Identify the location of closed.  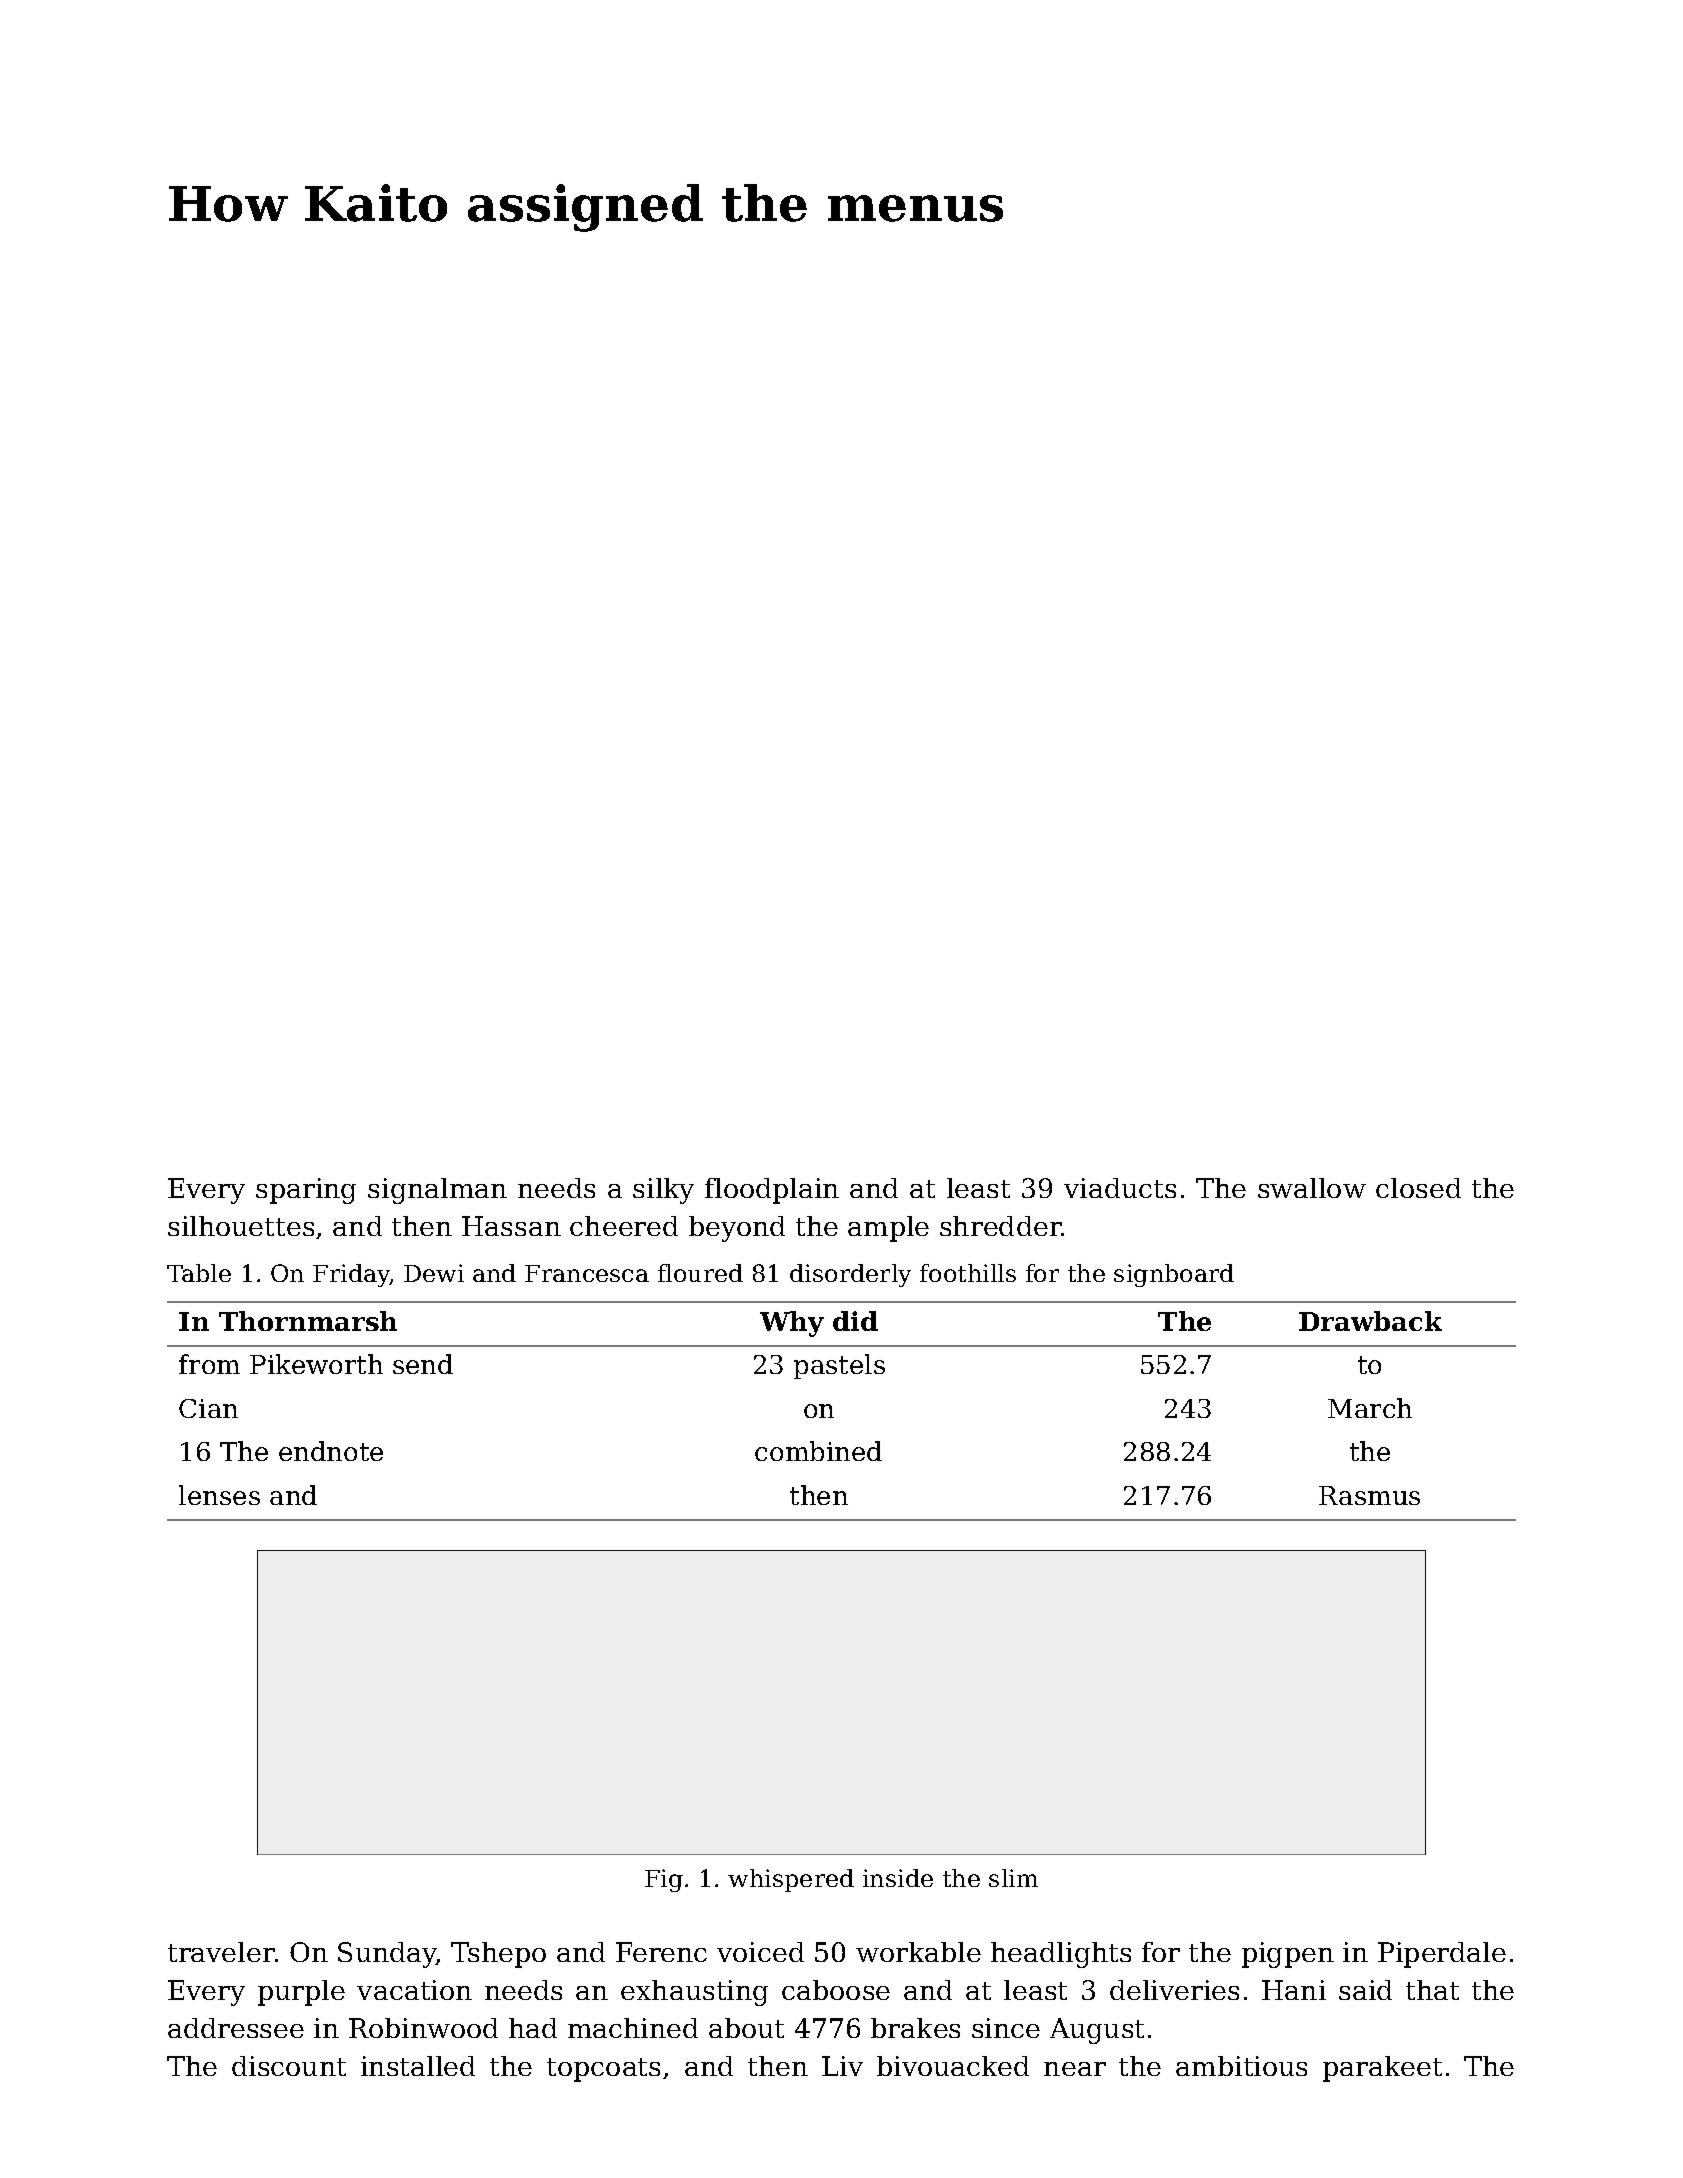
(1418, 1188).
